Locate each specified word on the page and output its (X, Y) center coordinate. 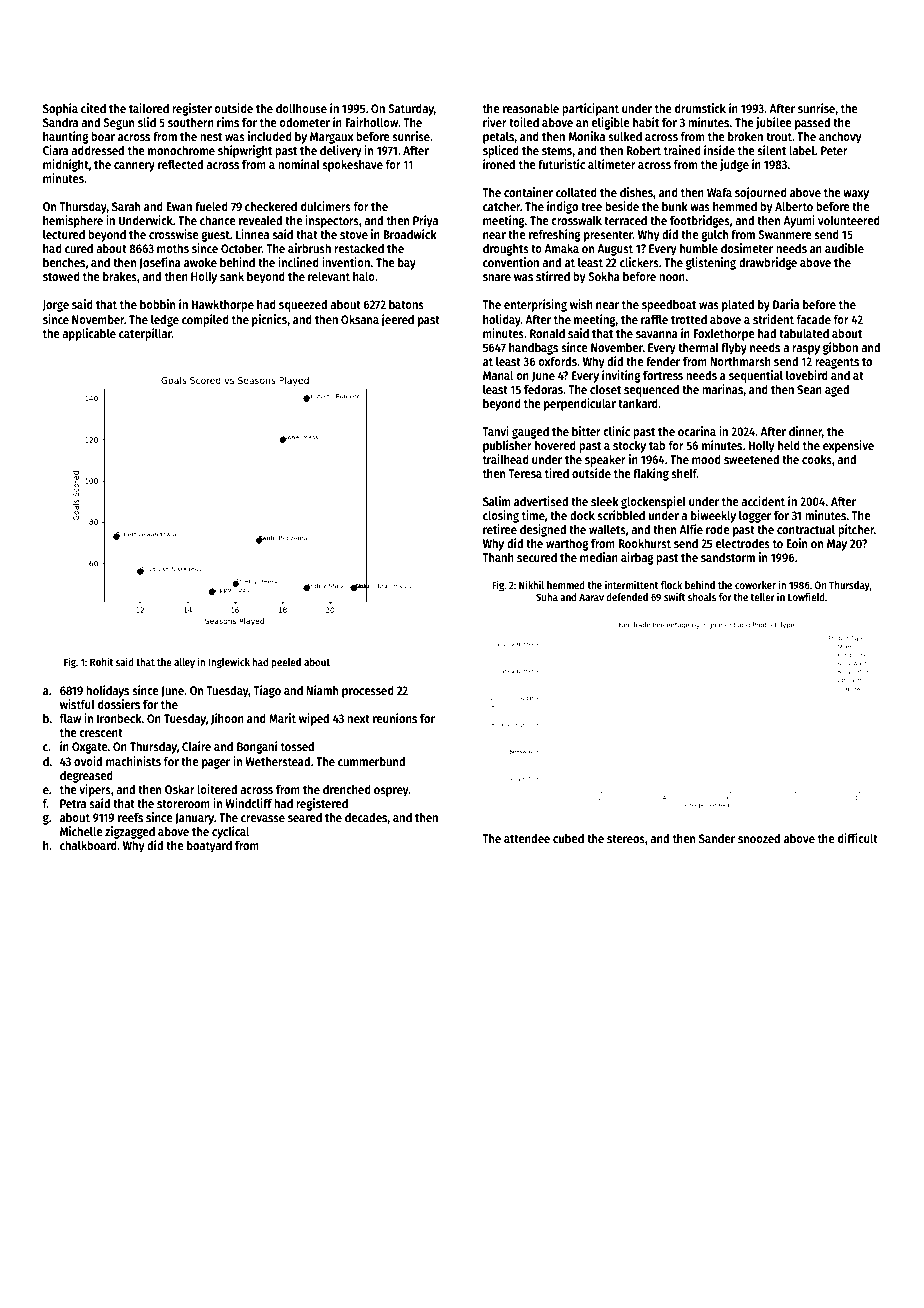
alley (184, 663)
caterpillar (145, 334)
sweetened (751, 459)
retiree (500, 529)
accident (763, 501)
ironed (499, 164)
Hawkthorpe (223, 305)
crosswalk (576, 220)
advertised (541, 501)
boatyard (209, 846)
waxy (856, 195)
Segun (118, 124)
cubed (568, 838)
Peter (834, 150)
